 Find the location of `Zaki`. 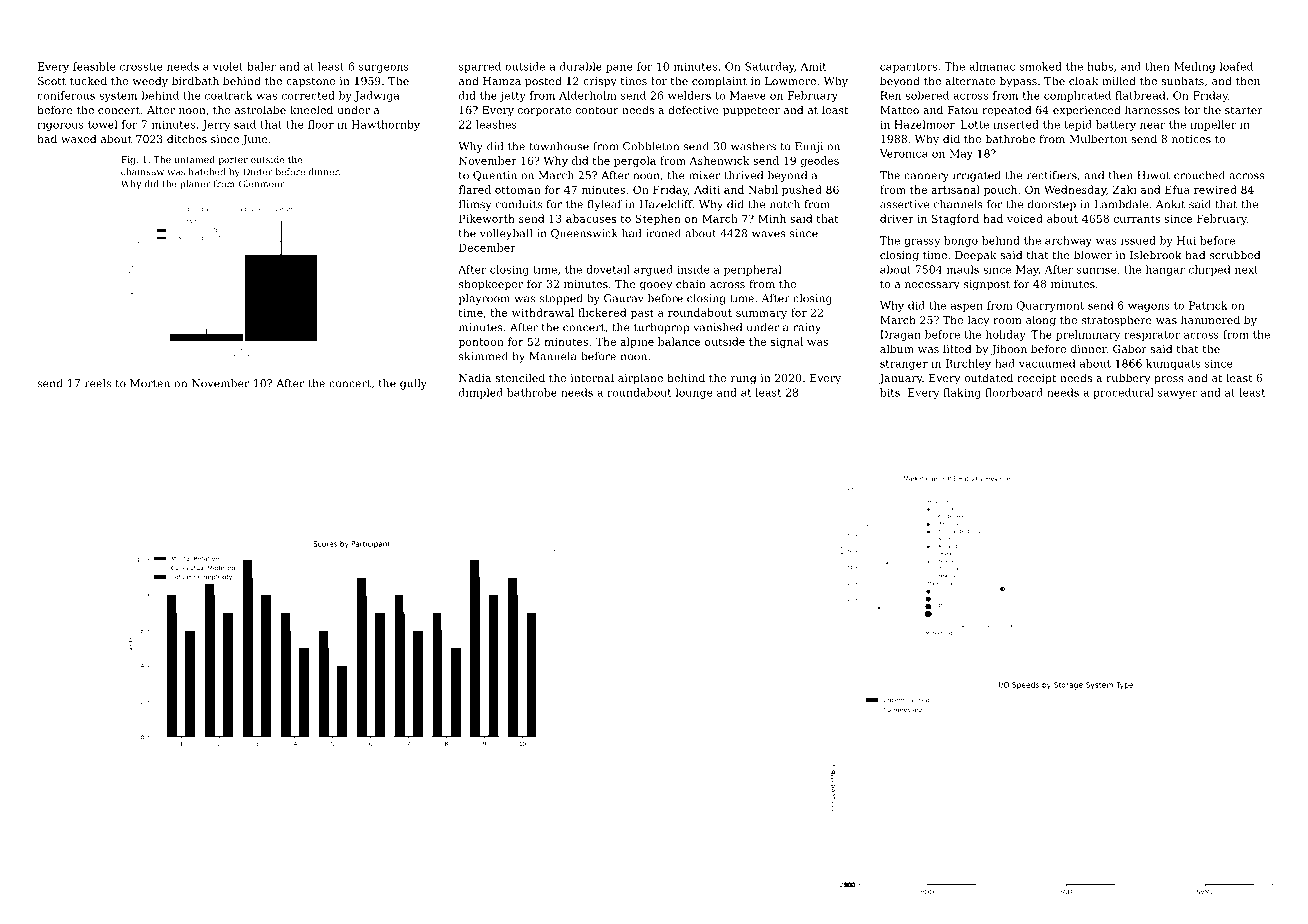

Zaki is located at coordinates (1125, 189).
